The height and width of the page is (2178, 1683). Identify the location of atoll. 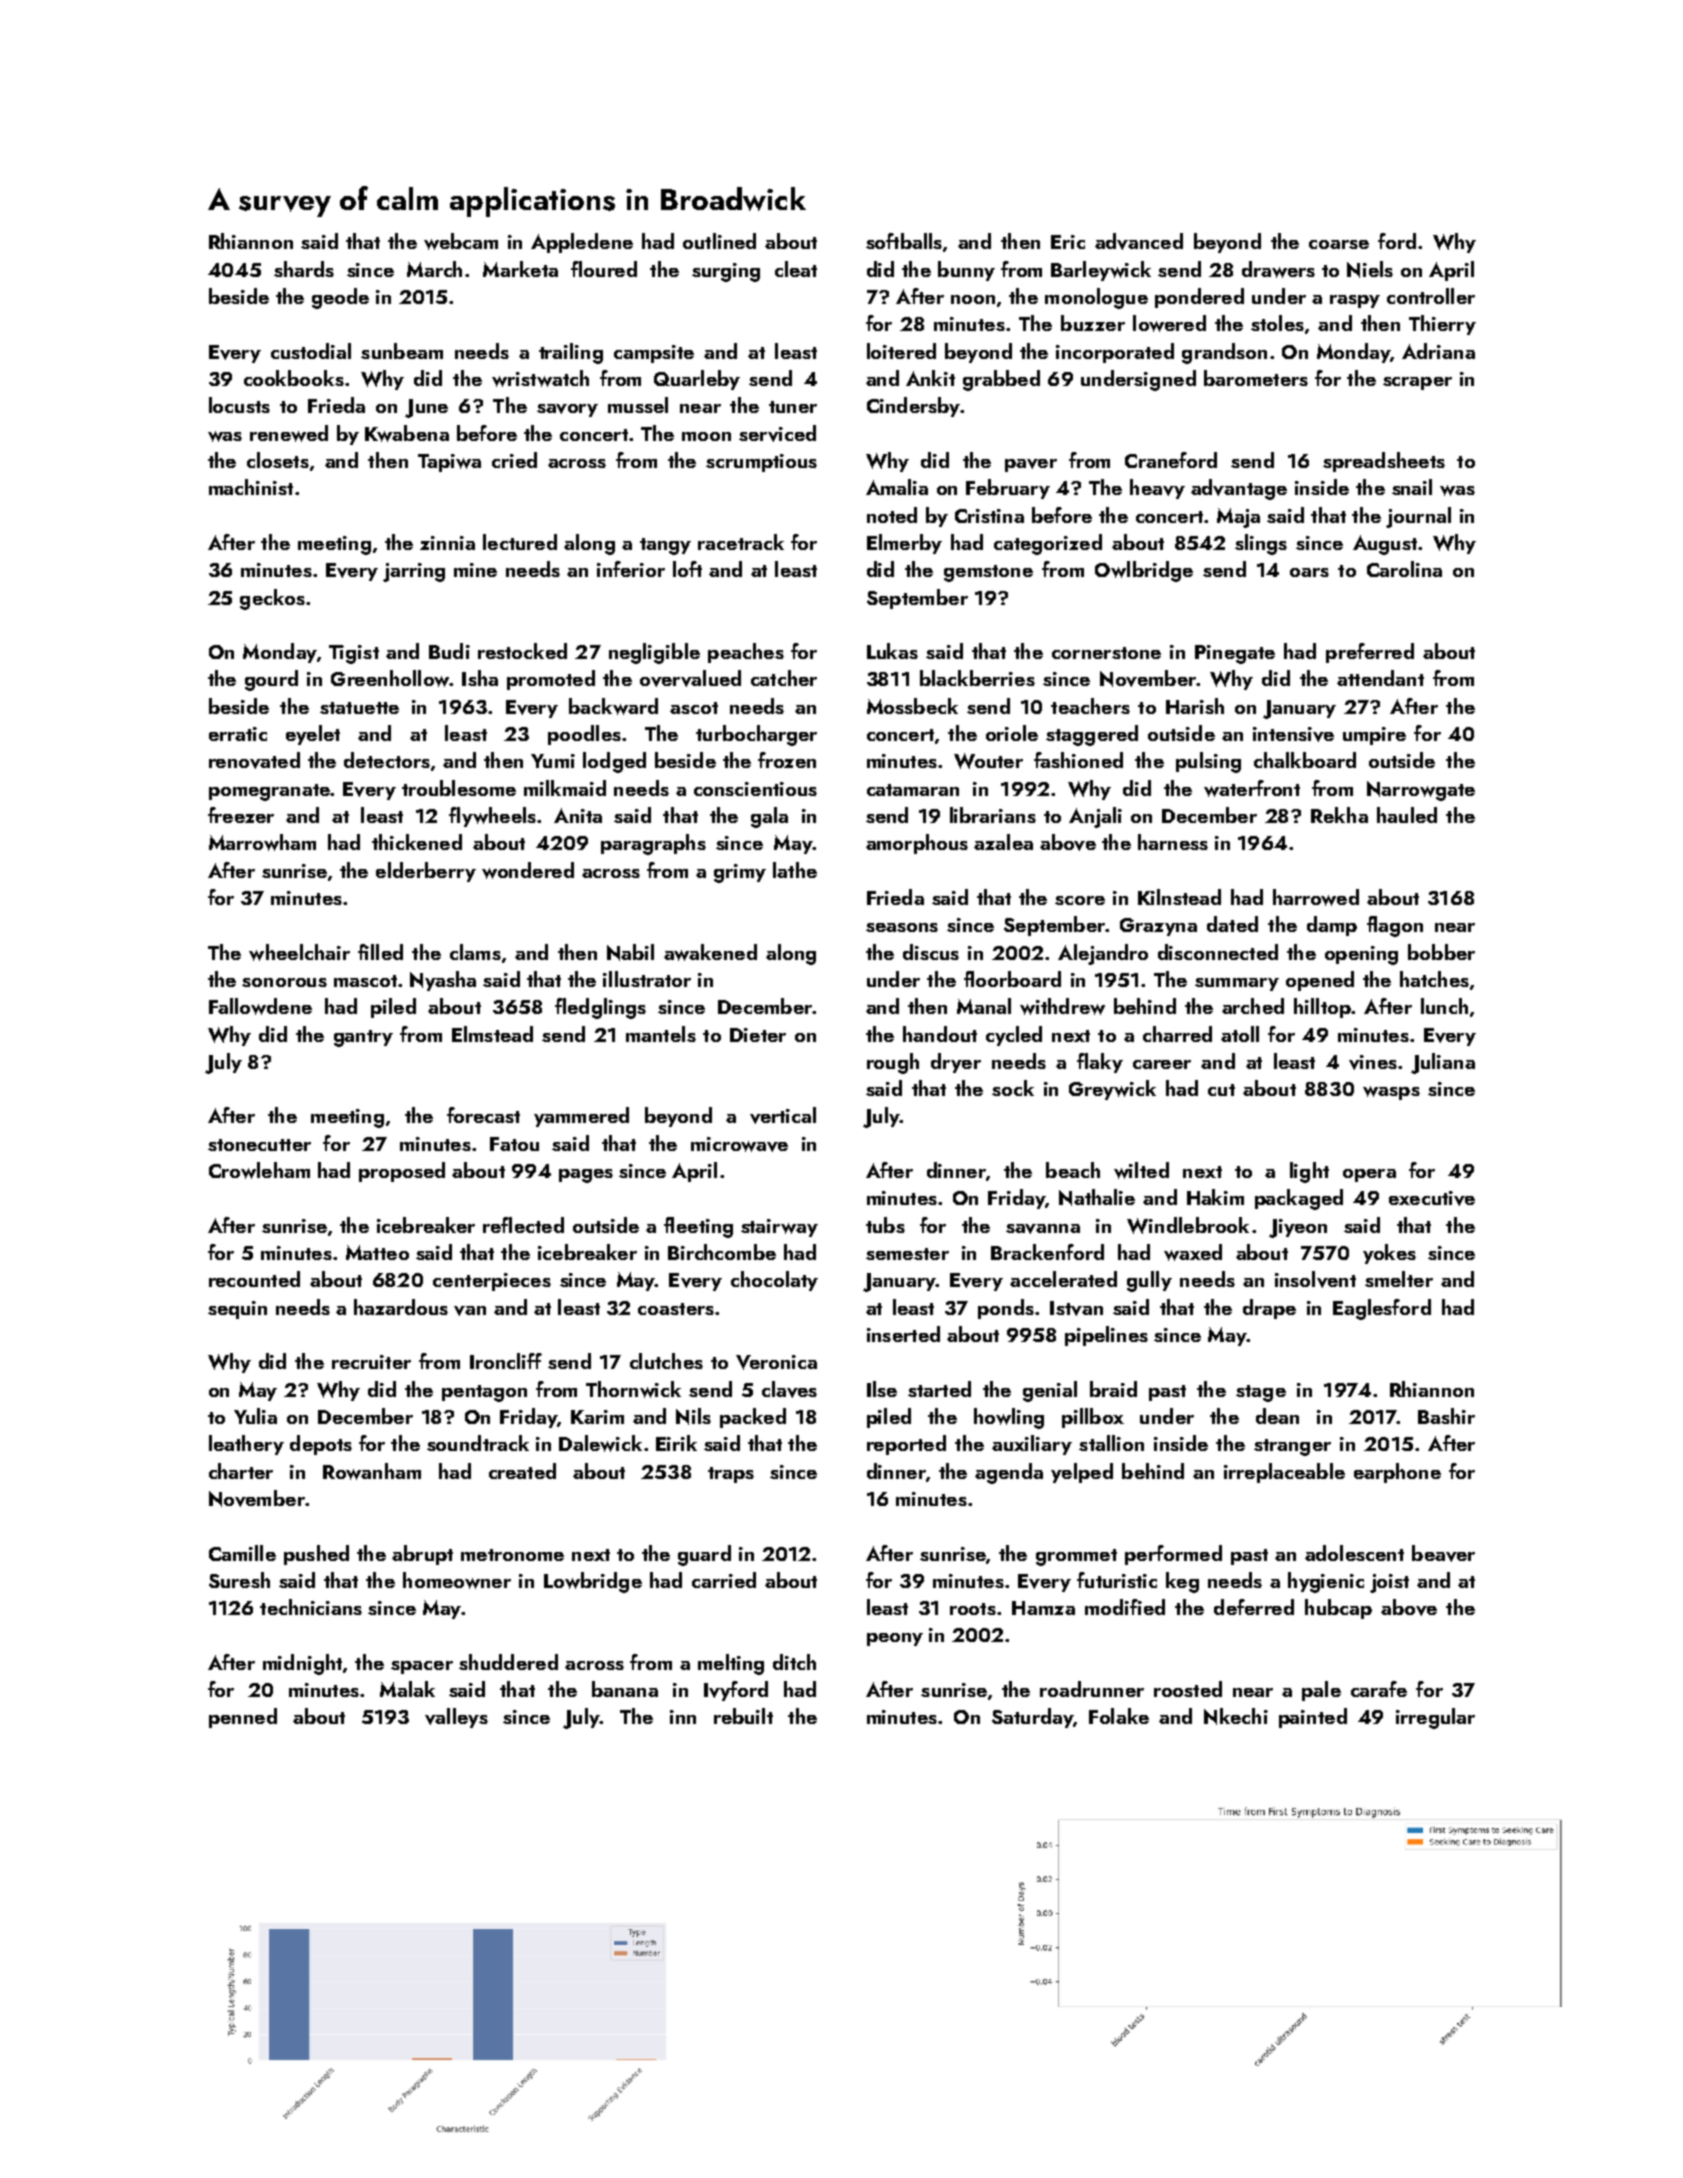
(1240, 1034).
